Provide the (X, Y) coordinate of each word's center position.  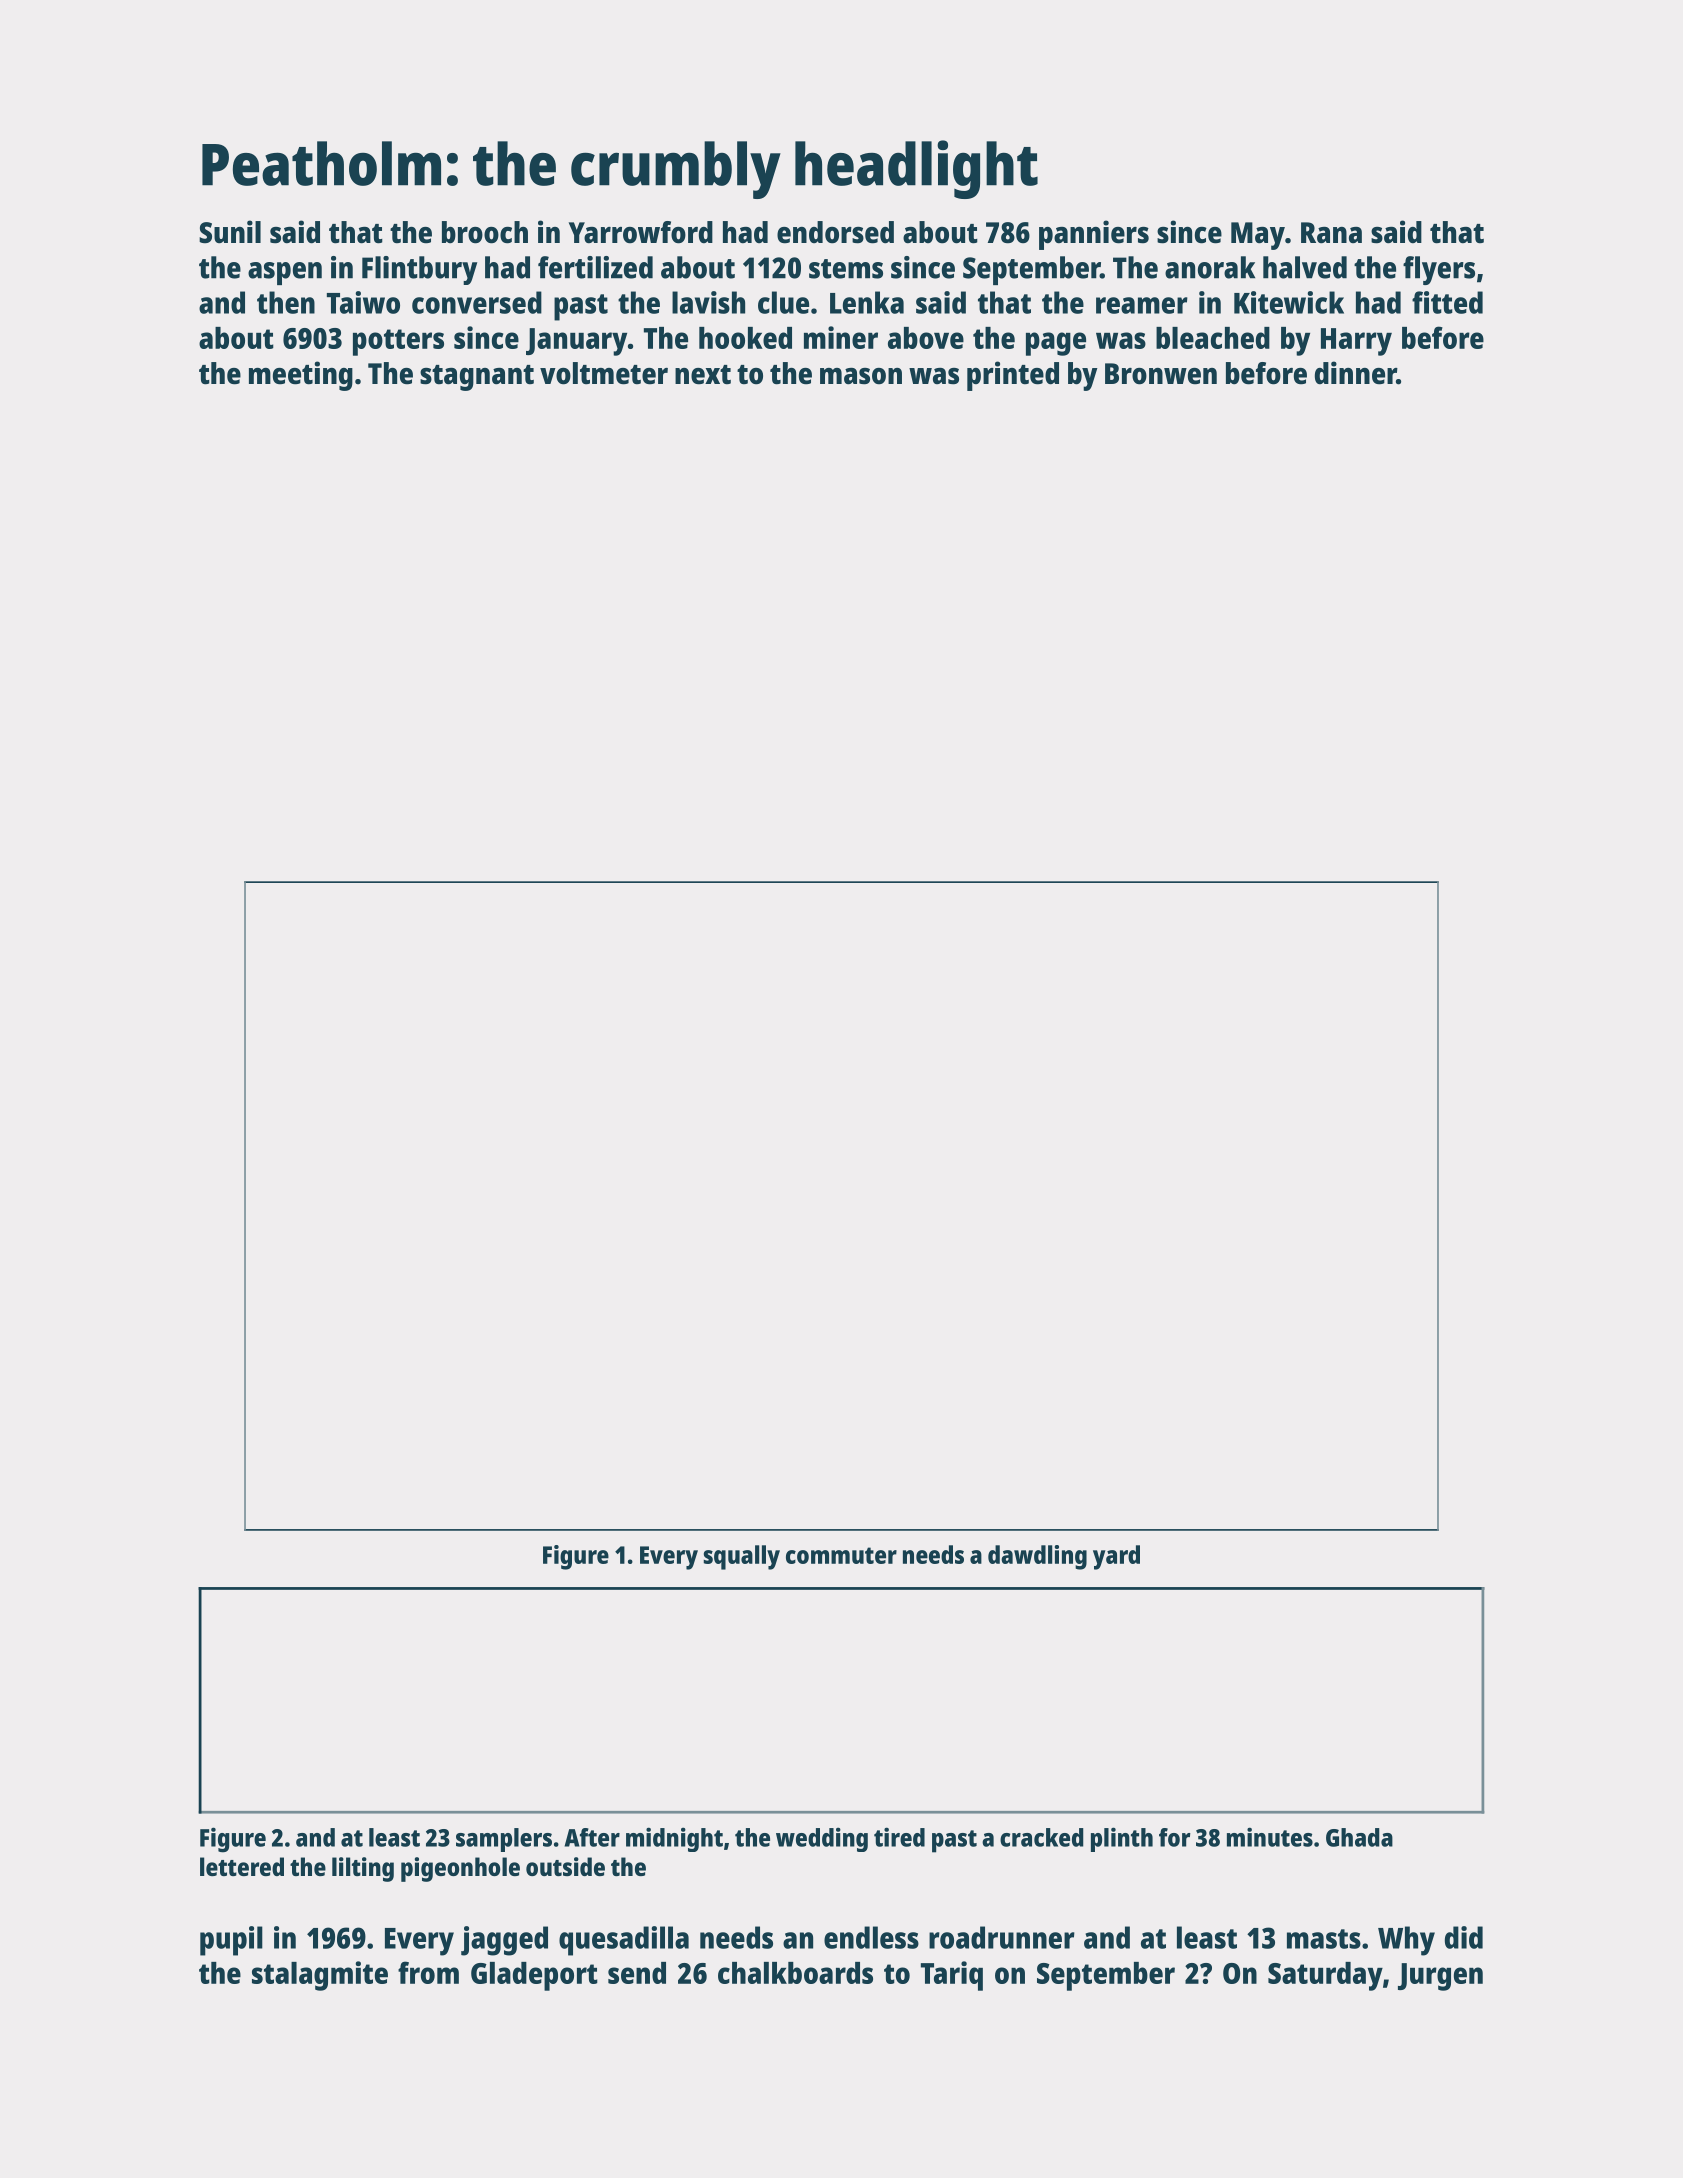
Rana (1331, 232)
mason (861, 376)
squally (742, 1557)
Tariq (952, 1976)
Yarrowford (641, 232)
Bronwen (1161, 374)
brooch (485, 232)
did (1464, 1937)
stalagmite (320, 1976)
